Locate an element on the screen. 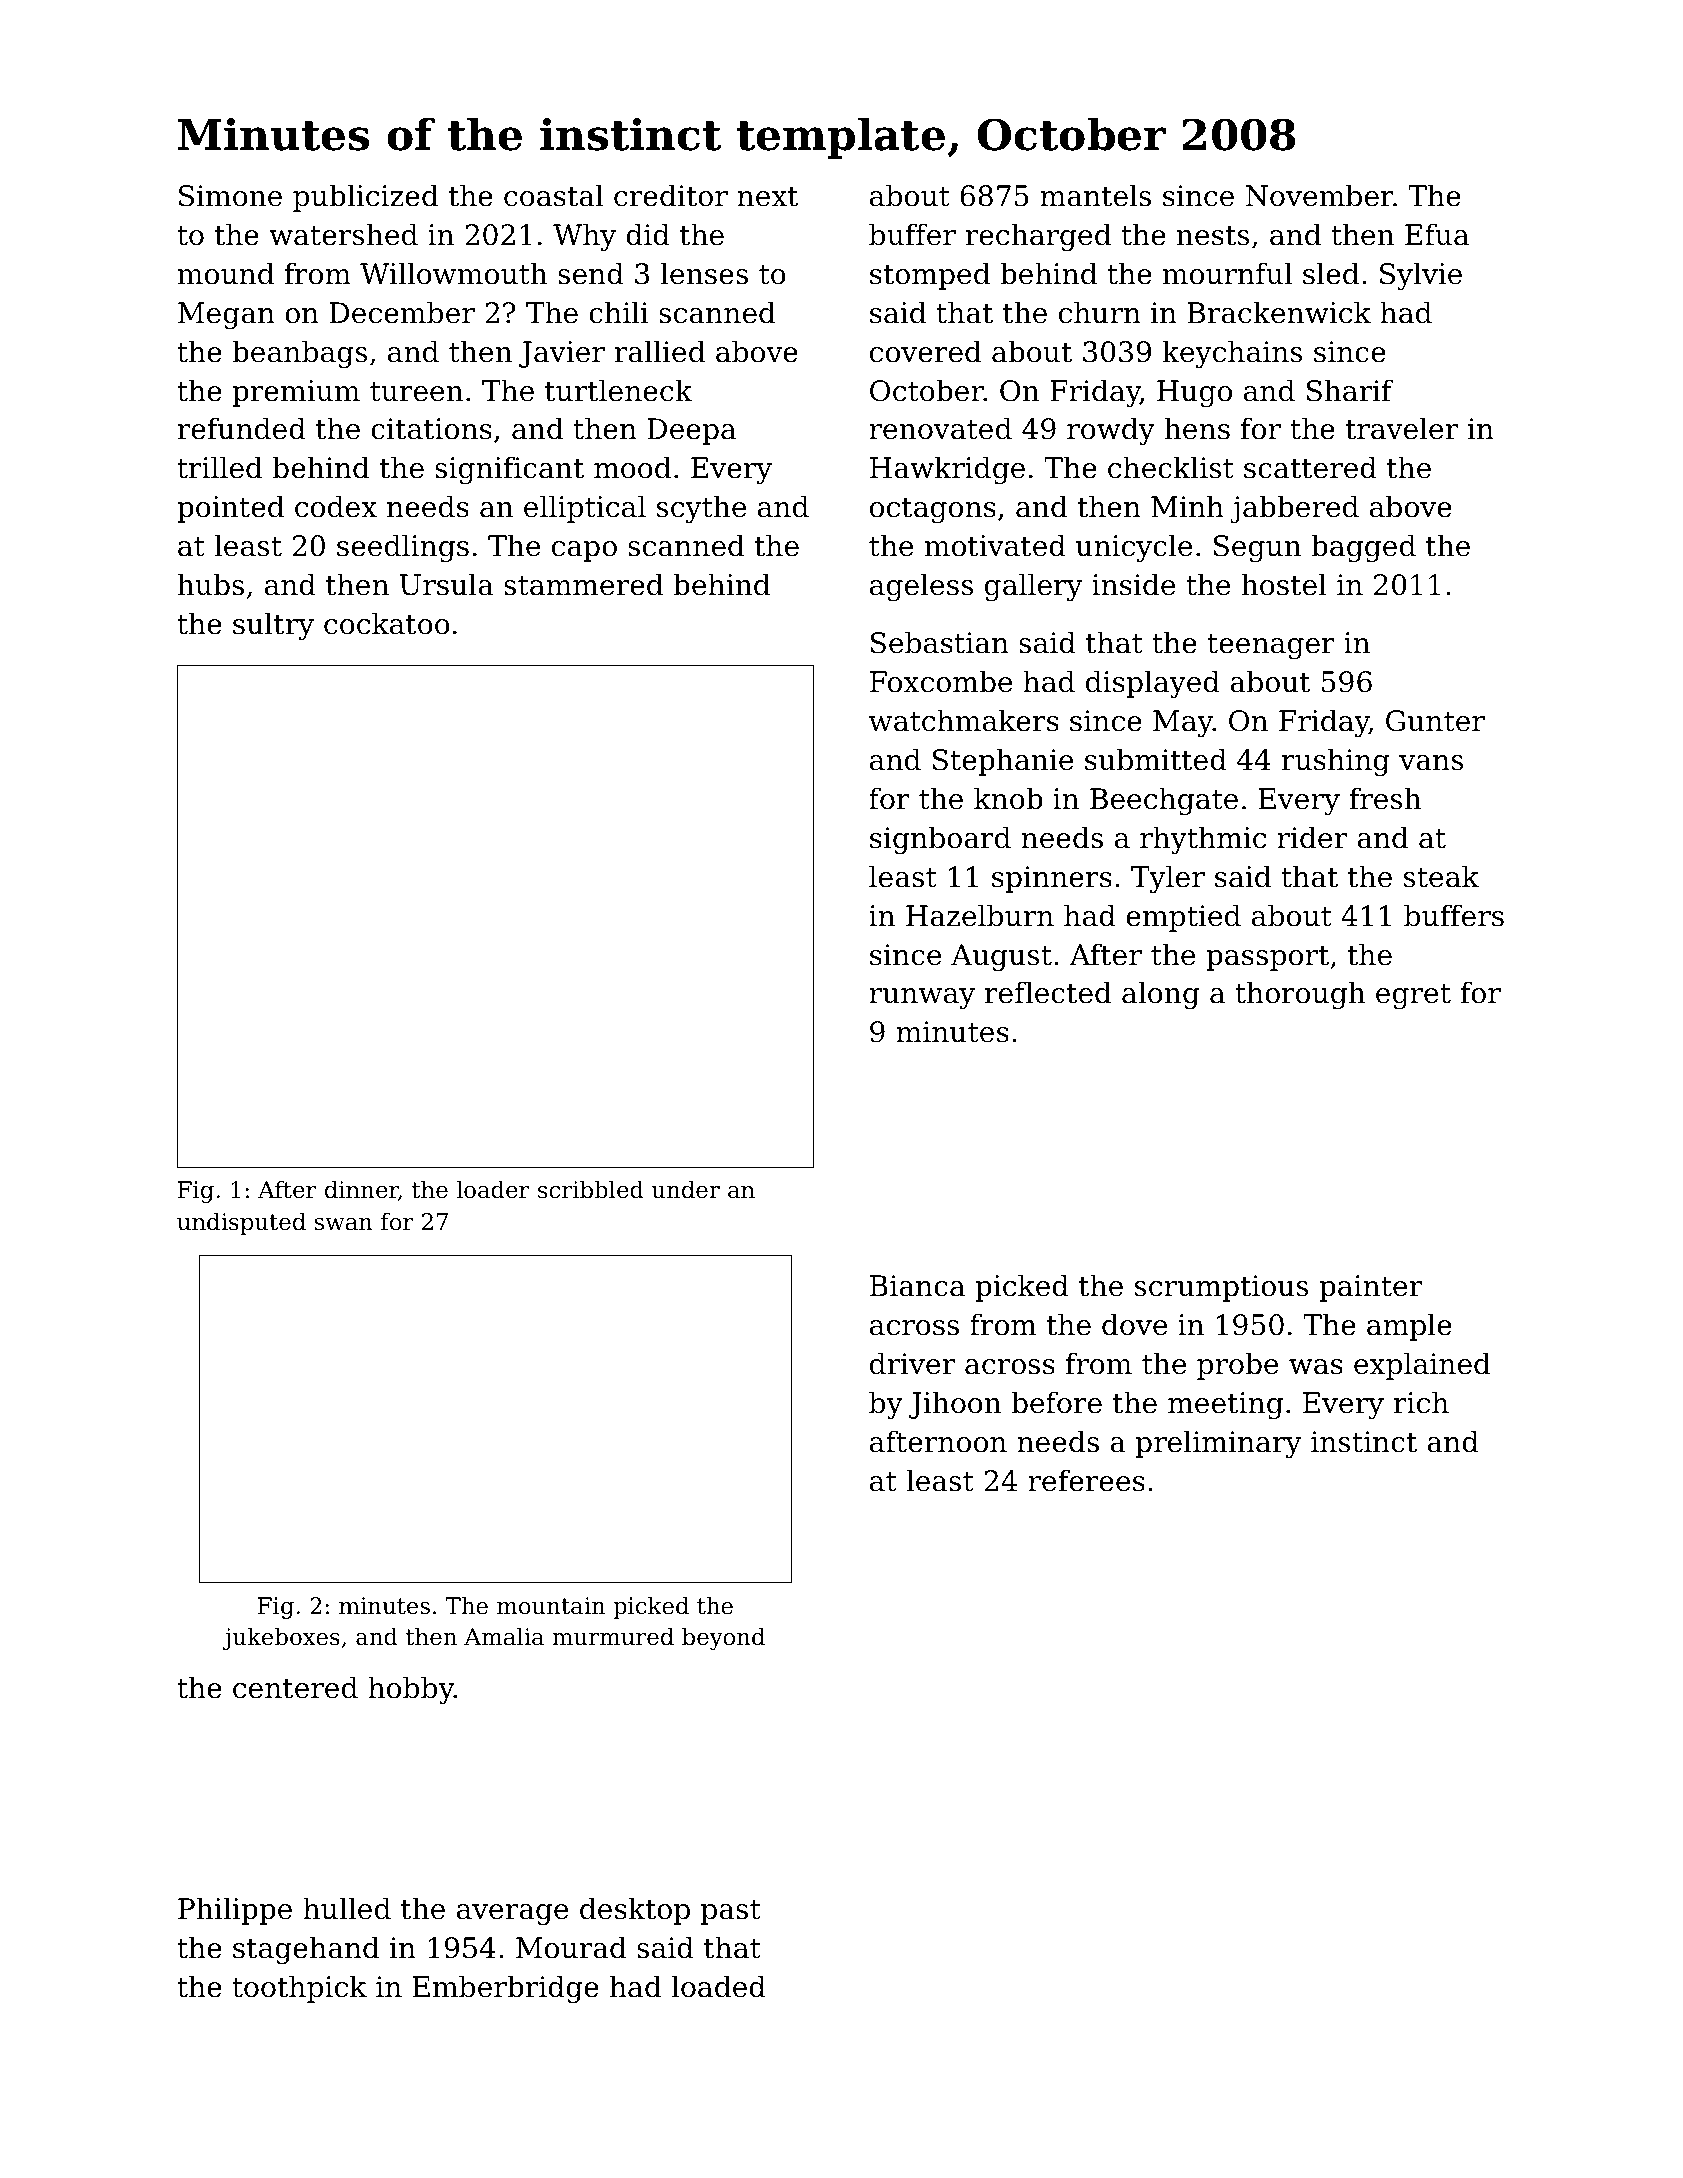 This screenshot has height=2178, width=1683. Bianca is located at coordinates (917, 1286).
